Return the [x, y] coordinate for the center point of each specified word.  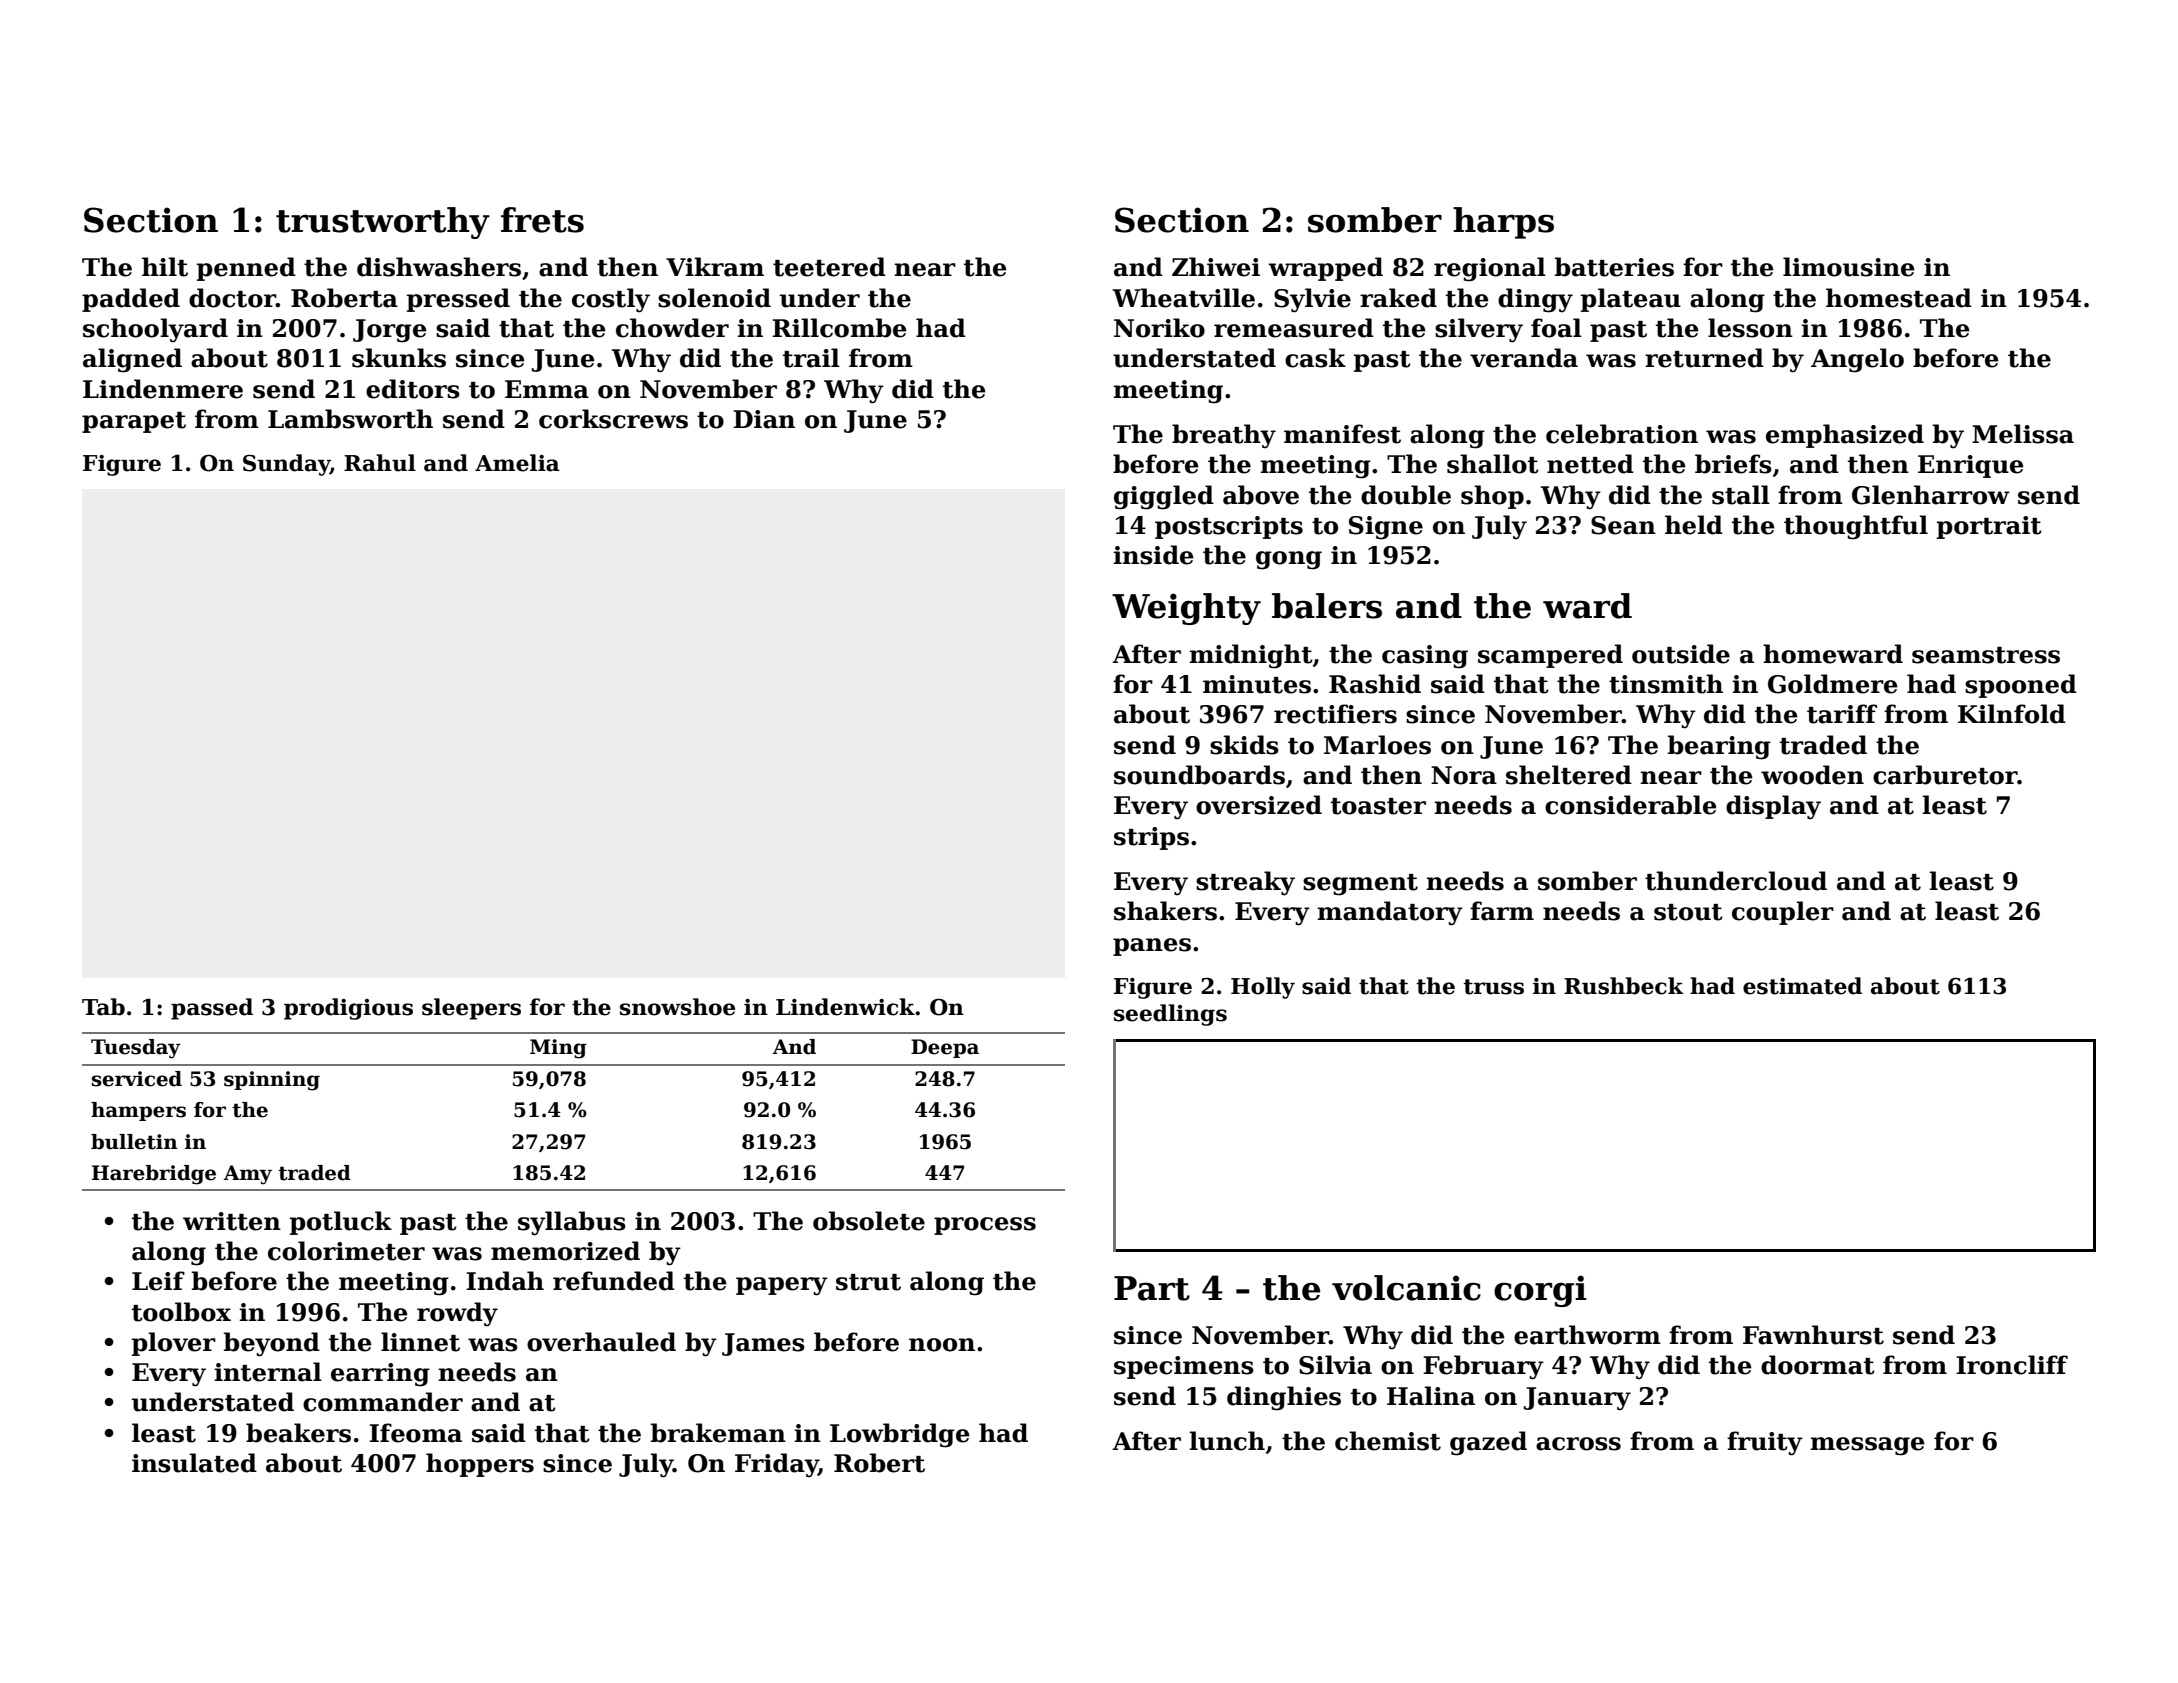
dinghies [1284, 1398]
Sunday [286, 465]
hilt [165, 267]
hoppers [480, 1465]
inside [1153, 555]
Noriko [1159, 328]
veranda [1524, 358]
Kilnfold [2012, 714]
